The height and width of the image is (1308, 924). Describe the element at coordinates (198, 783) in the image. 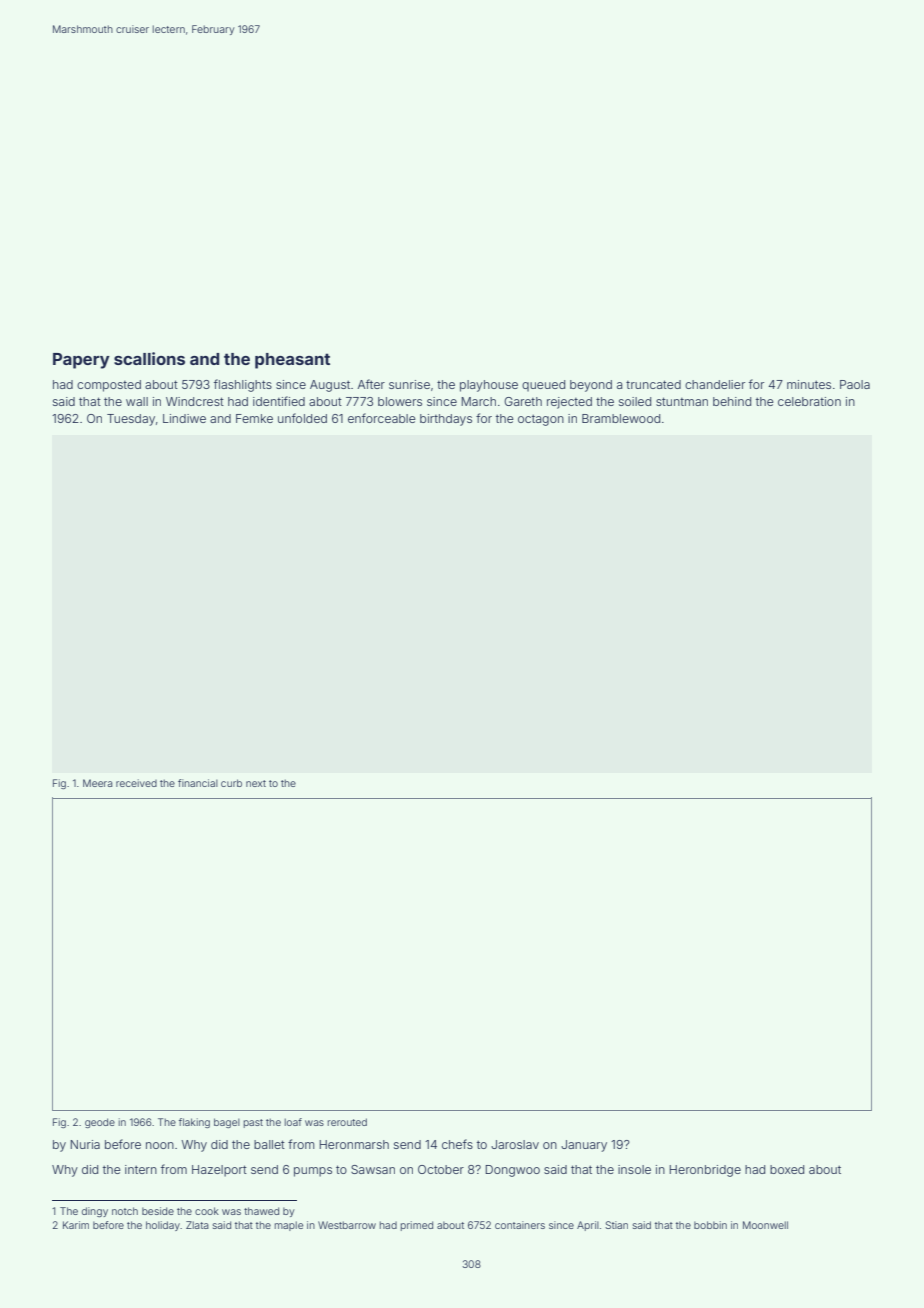

I see `financial` at that location.
